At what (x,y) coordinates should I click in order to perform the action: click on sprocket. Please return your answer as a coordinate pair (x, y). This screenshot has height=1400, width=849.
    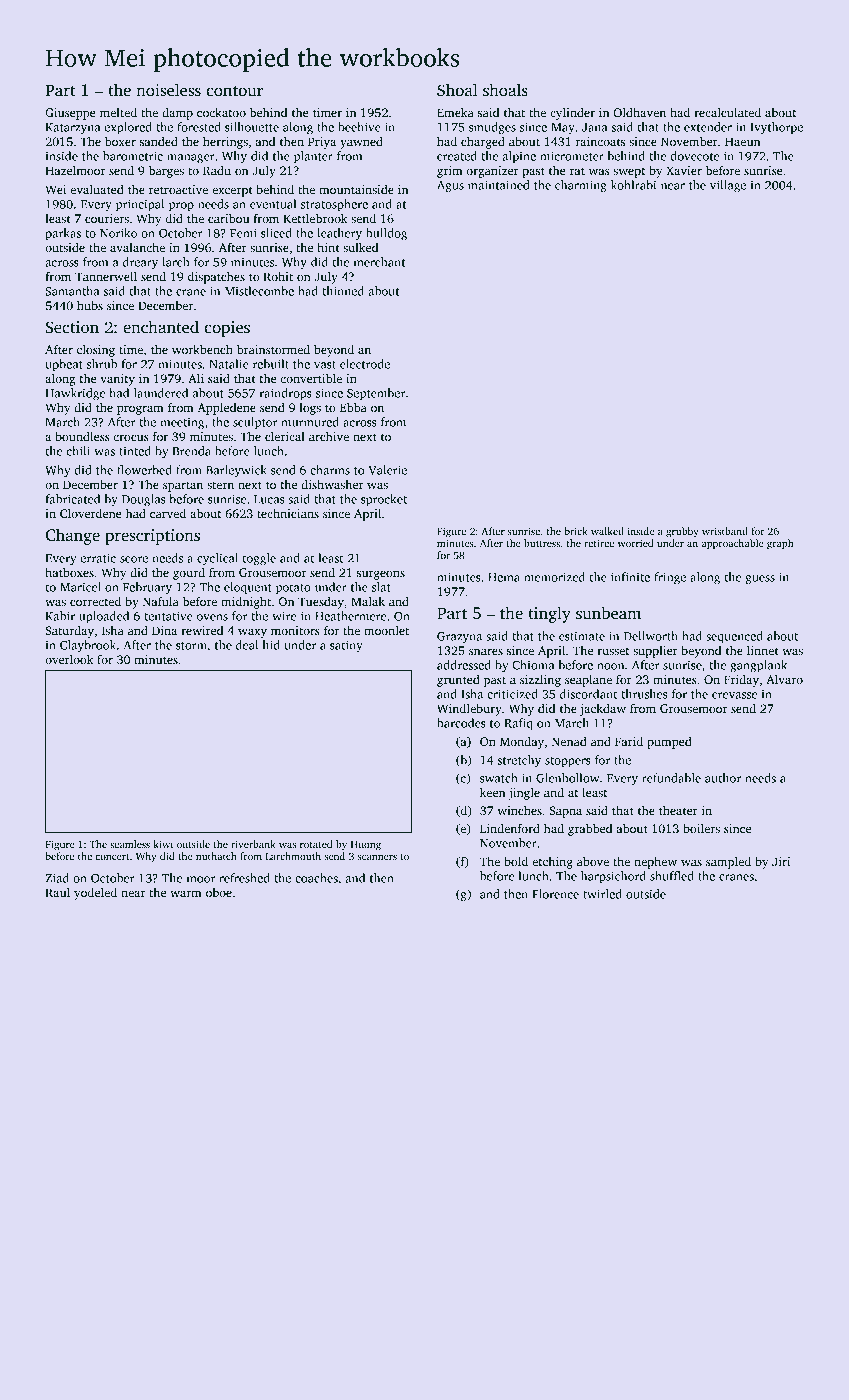
    Looking at the image, I should click on (384, 500).
